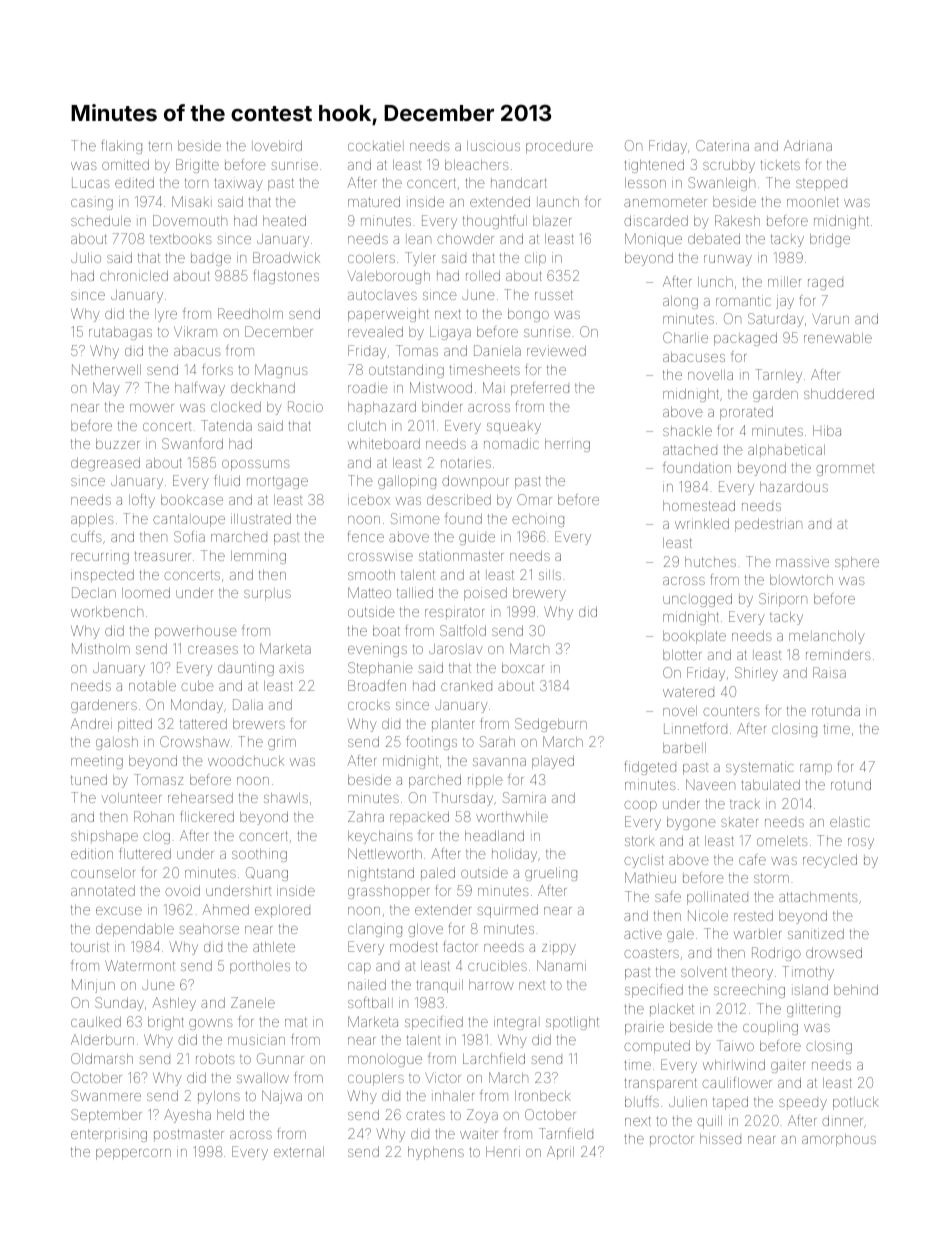  I want to click on Monique, so click(653, 240).
